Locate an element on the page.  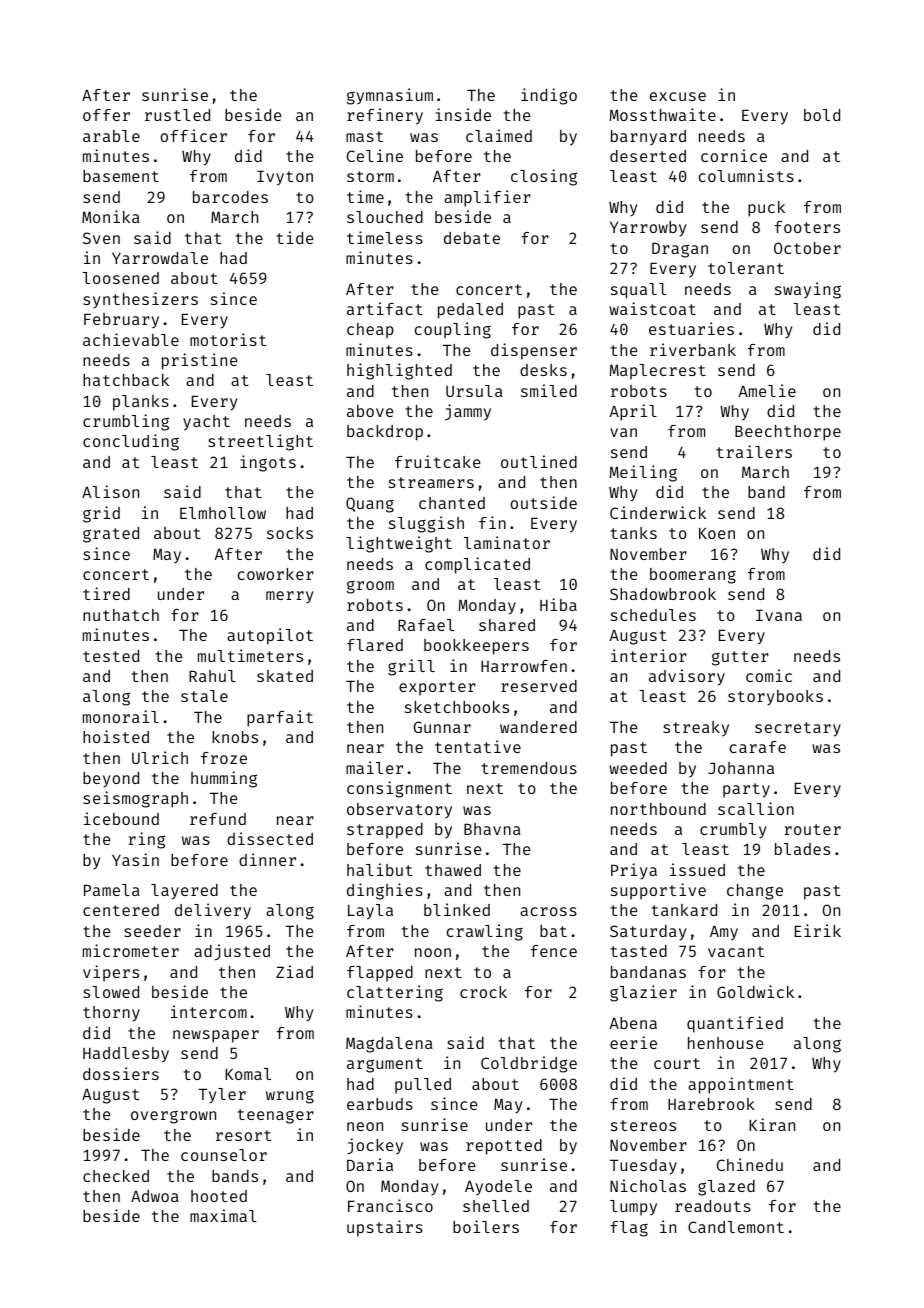
tentative is located at coordinates (478, 746).
